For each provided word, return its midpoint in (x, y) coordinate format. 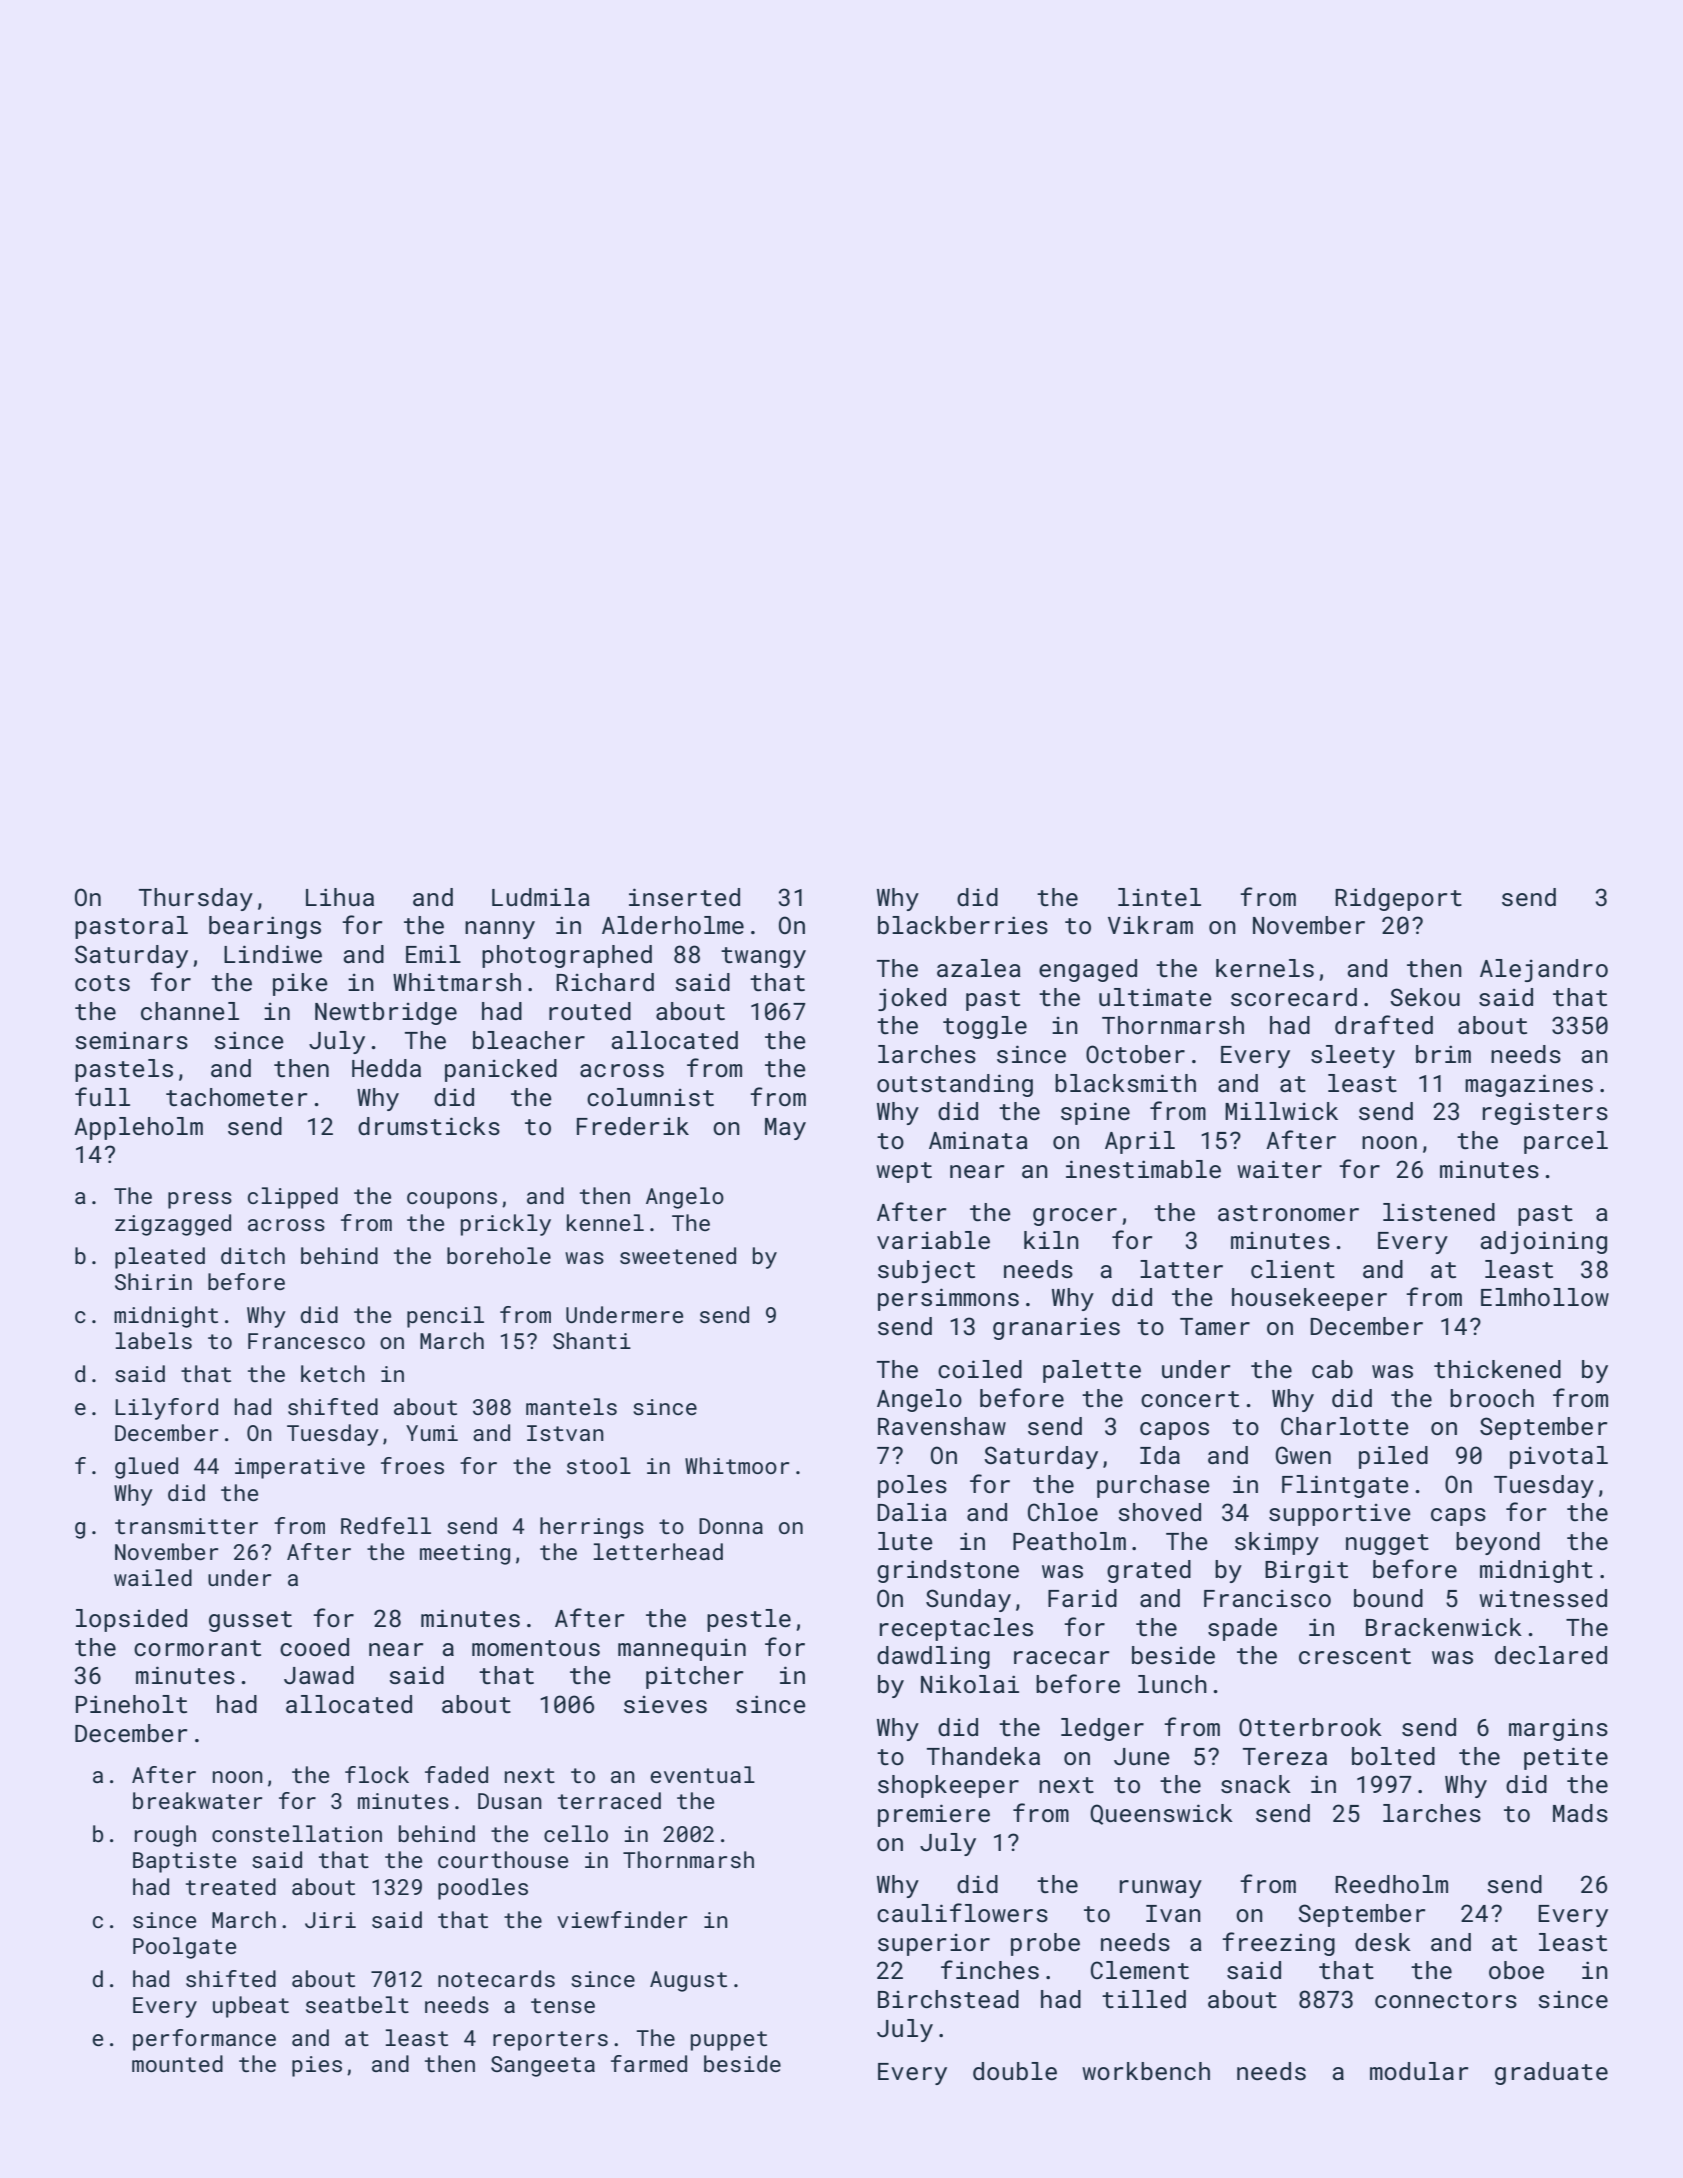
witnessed (1543, 1598)
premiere (934, 1815)
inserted (684, 897)
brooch (1492, 1398)
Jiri (330, 1920)
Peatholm (1069, 1541)
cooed (314, 1647)
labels (154, 1340)
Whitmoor (737, 1465)
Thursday (196, 899)
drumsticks (429, 1126)
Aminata (978, 1140)
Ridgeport (1398, 899)
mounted (177, 2063)
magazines (1529, 1085)
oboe (1516, 1970)
